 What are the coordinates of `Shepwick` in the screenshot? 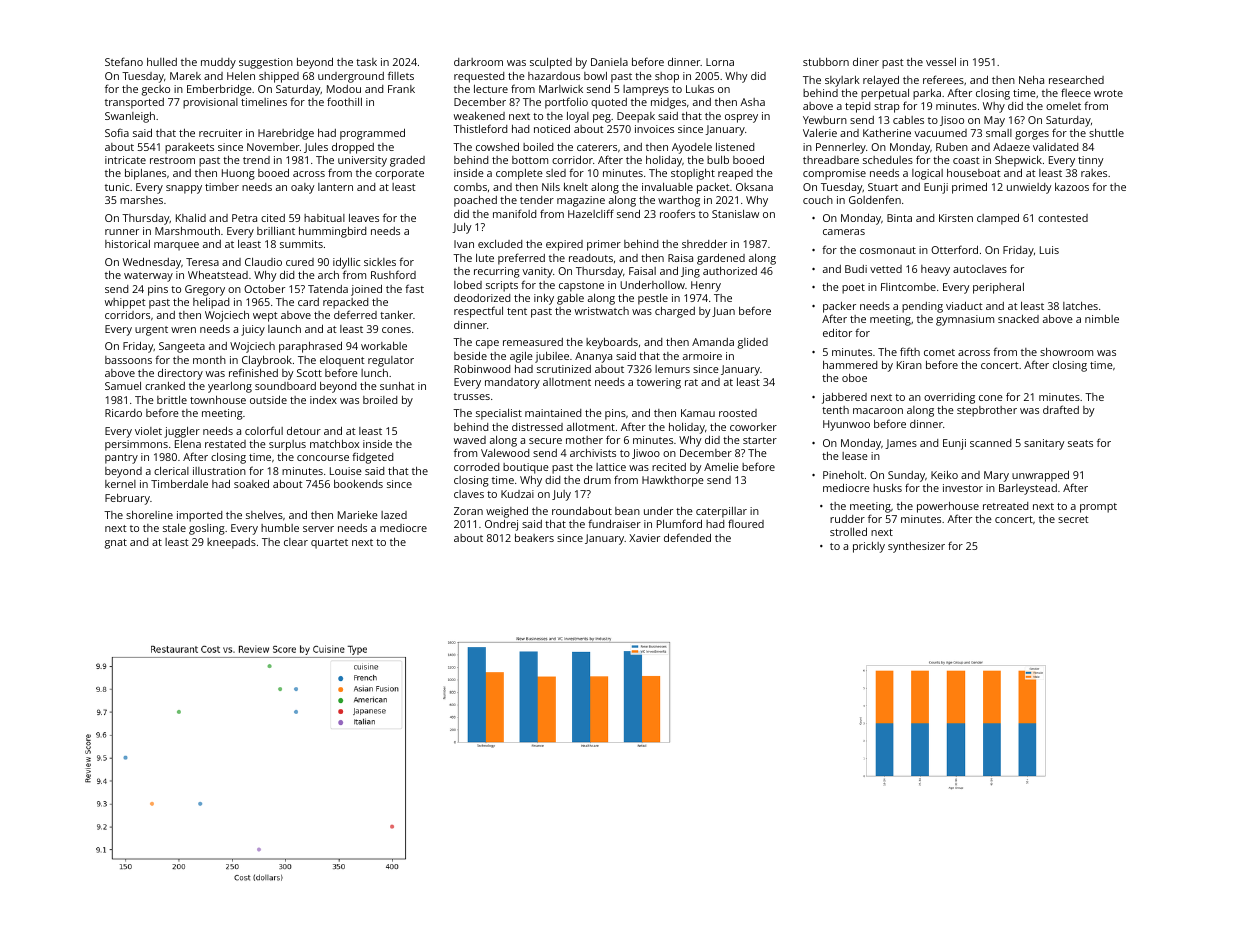 It's located at (1018, 161).
